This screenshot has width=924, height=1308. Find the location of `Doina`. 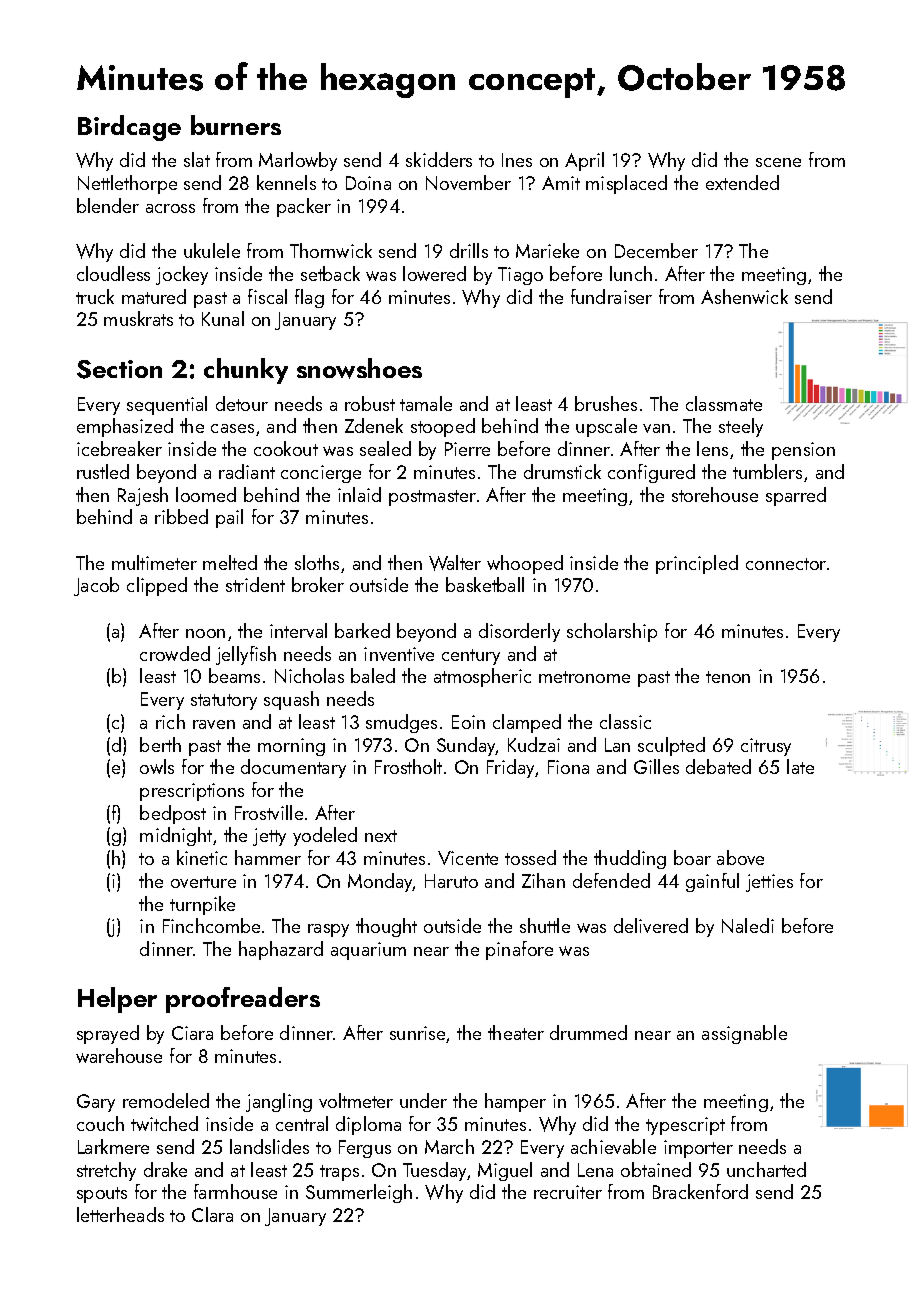

Doina is located at coordinates (368, 183).
